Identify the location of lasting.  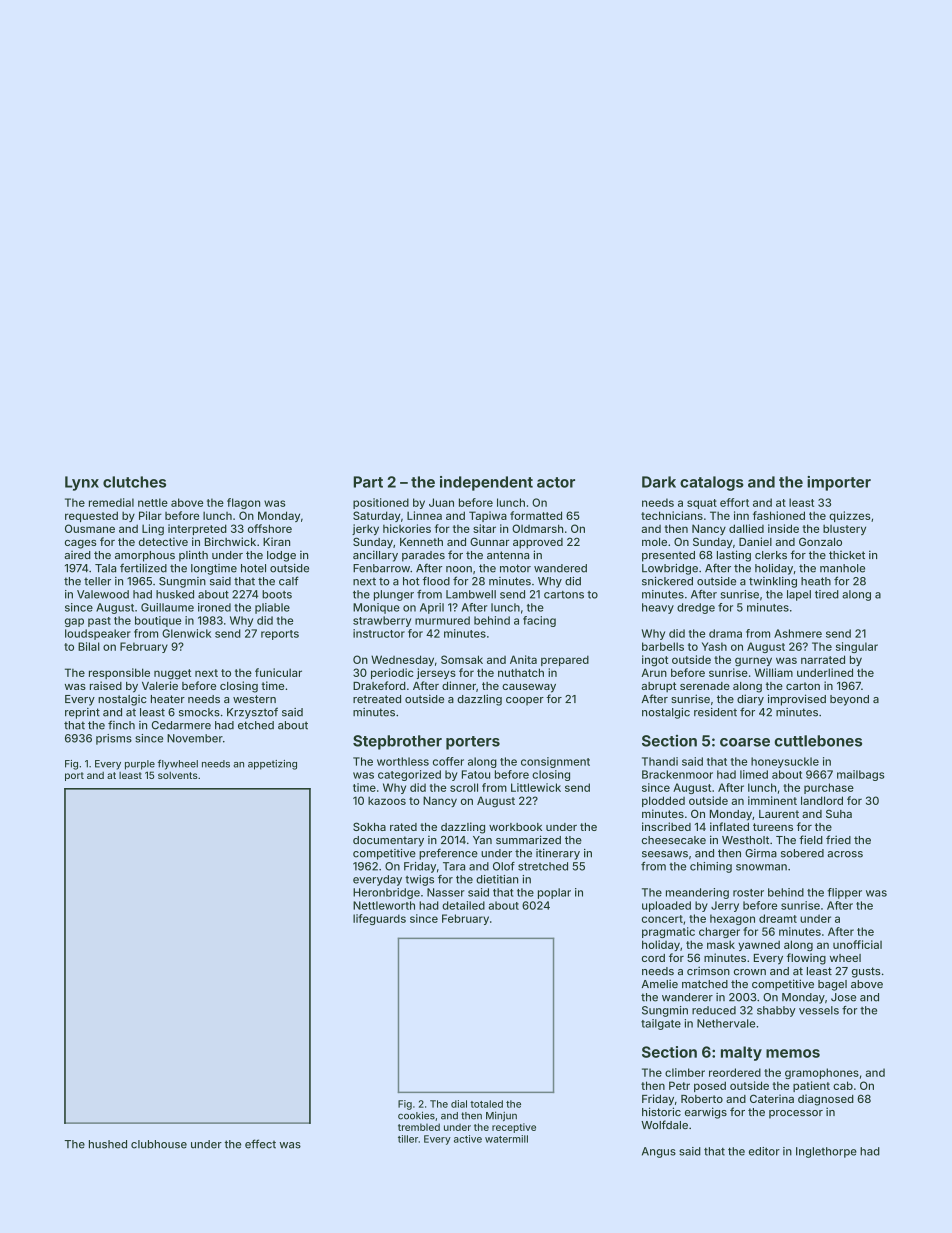
(734, 556).
